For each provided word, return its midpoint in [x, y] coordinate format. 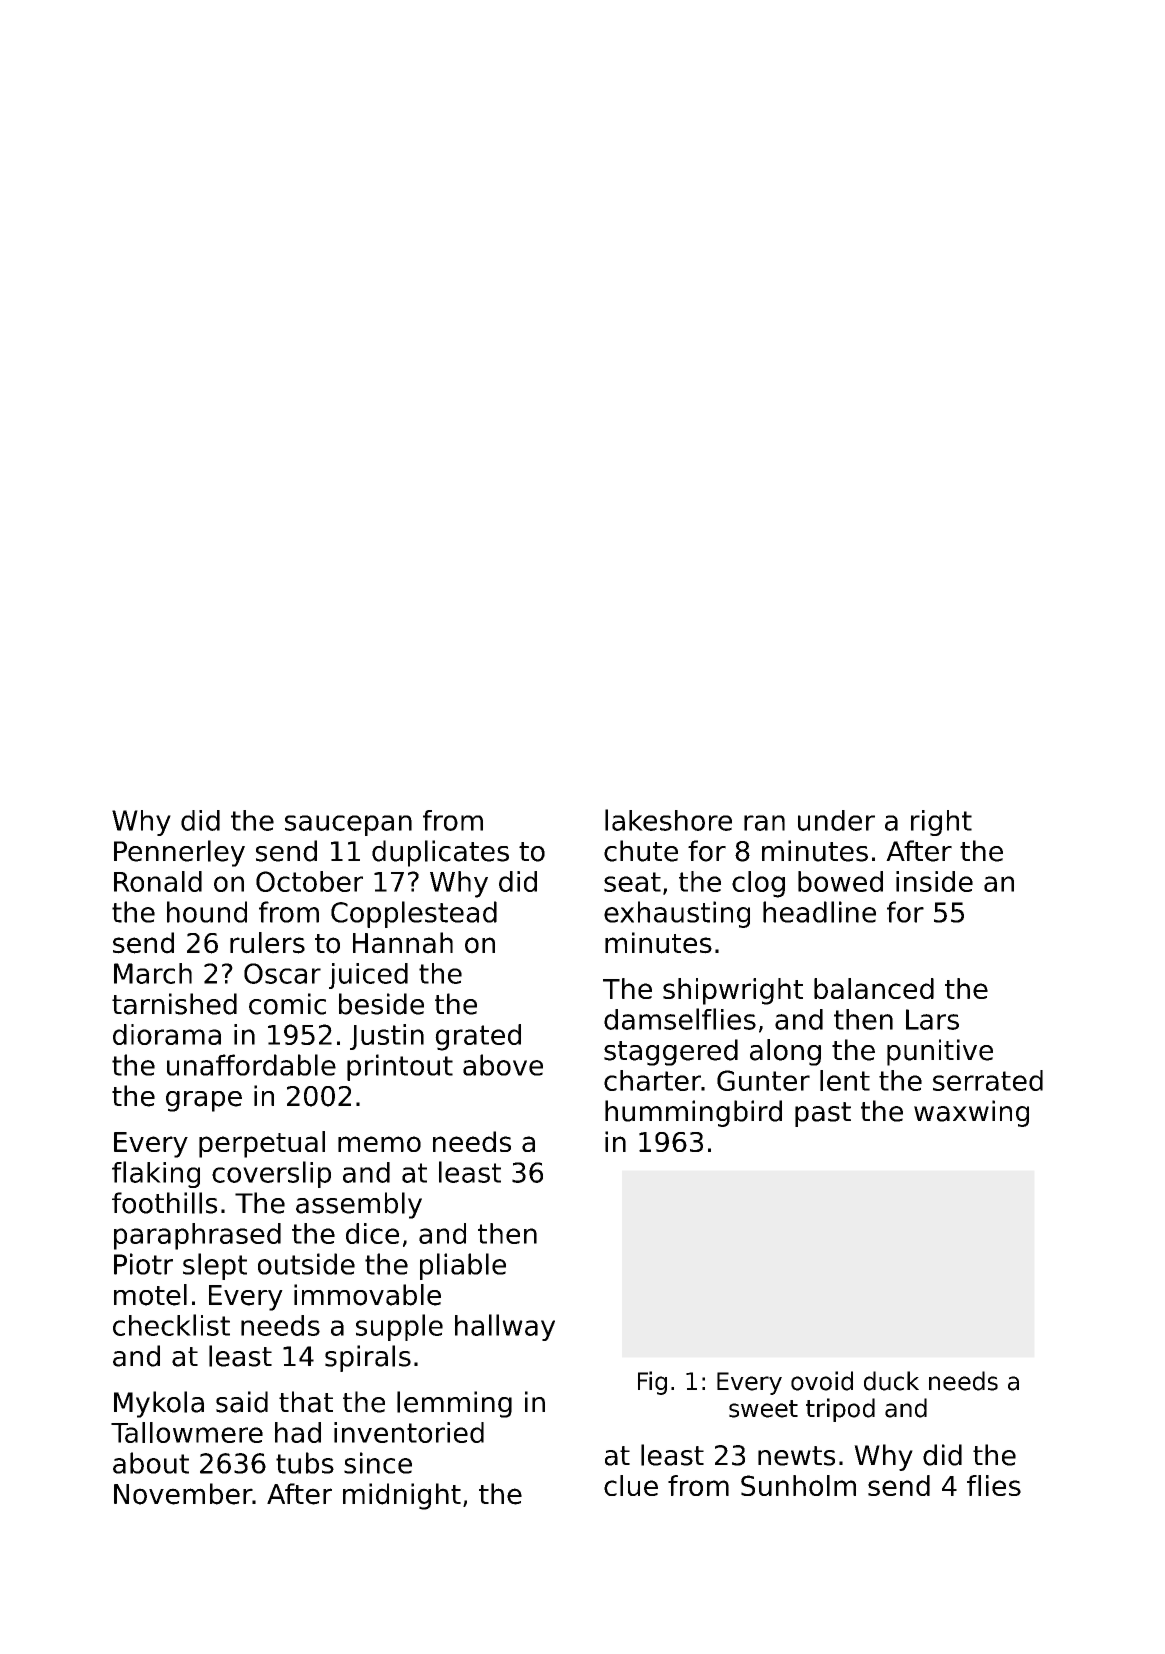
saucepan [348, 825]
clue [631, 1485]
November [183, 1494]
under [836, 820]
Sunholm [798, 1485]
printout [400, 1067]
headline [819, 912]
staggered [671, 1052]
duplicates [440, 853]
